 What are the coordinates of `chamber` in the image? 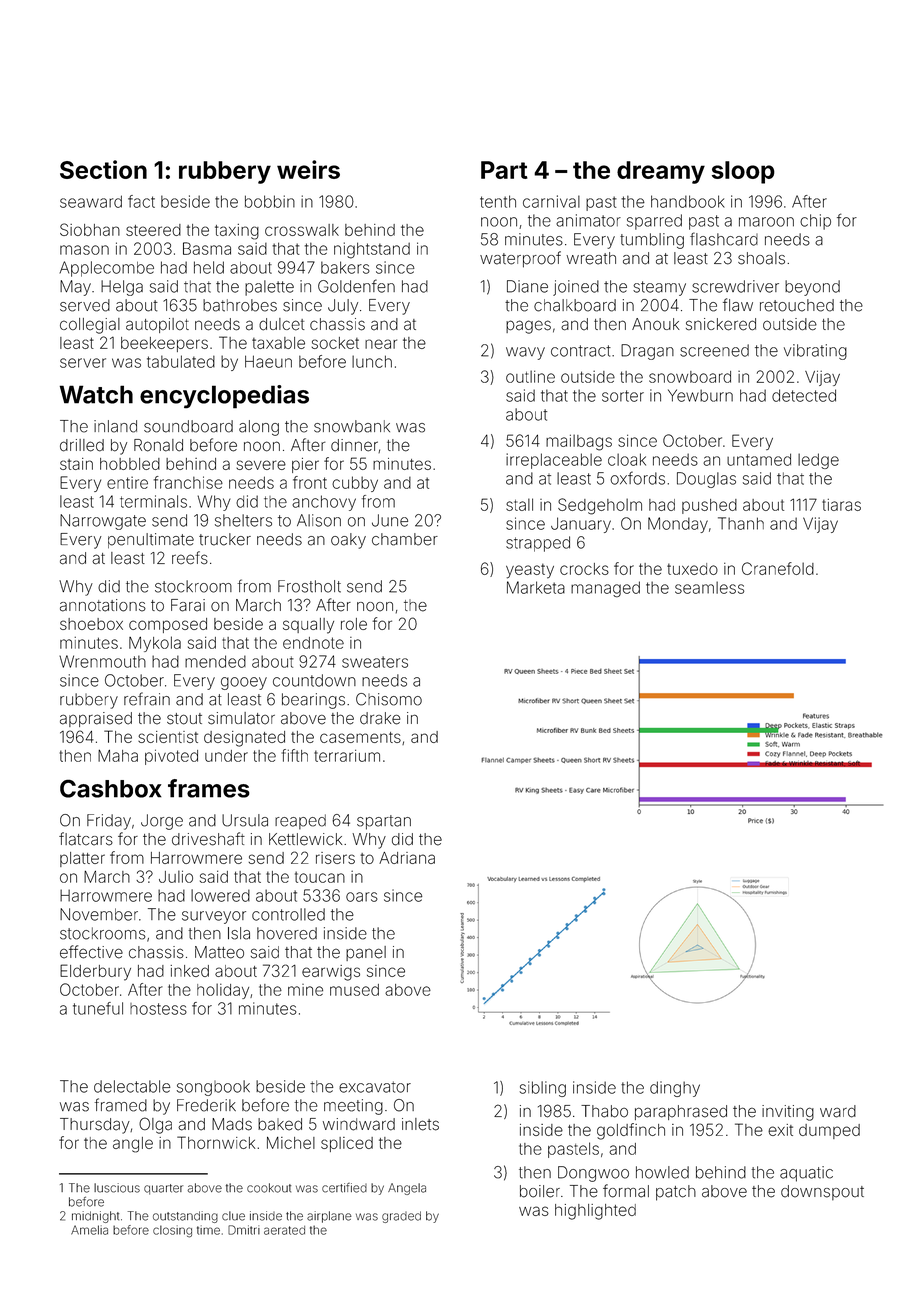 It's located at (405, 539).
